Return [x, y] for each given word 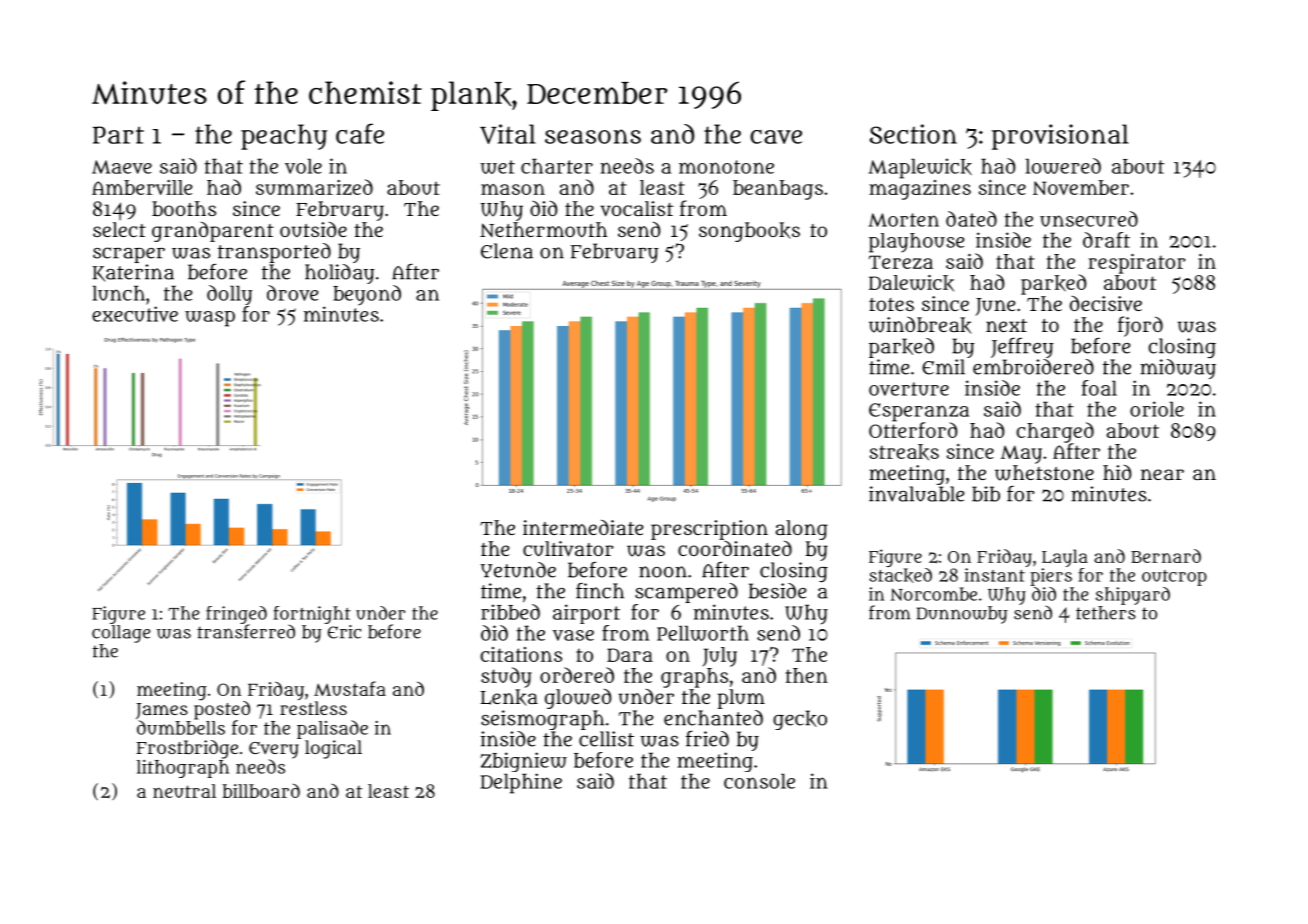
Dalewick [911, 283]
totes [891, 304]
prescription [709, 530]
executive [135, 314]
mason [513, 189]
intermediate [583, 527]
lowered [1063, 166]
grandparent [213, 232]
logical [333, 749]
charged [1055, 432]
